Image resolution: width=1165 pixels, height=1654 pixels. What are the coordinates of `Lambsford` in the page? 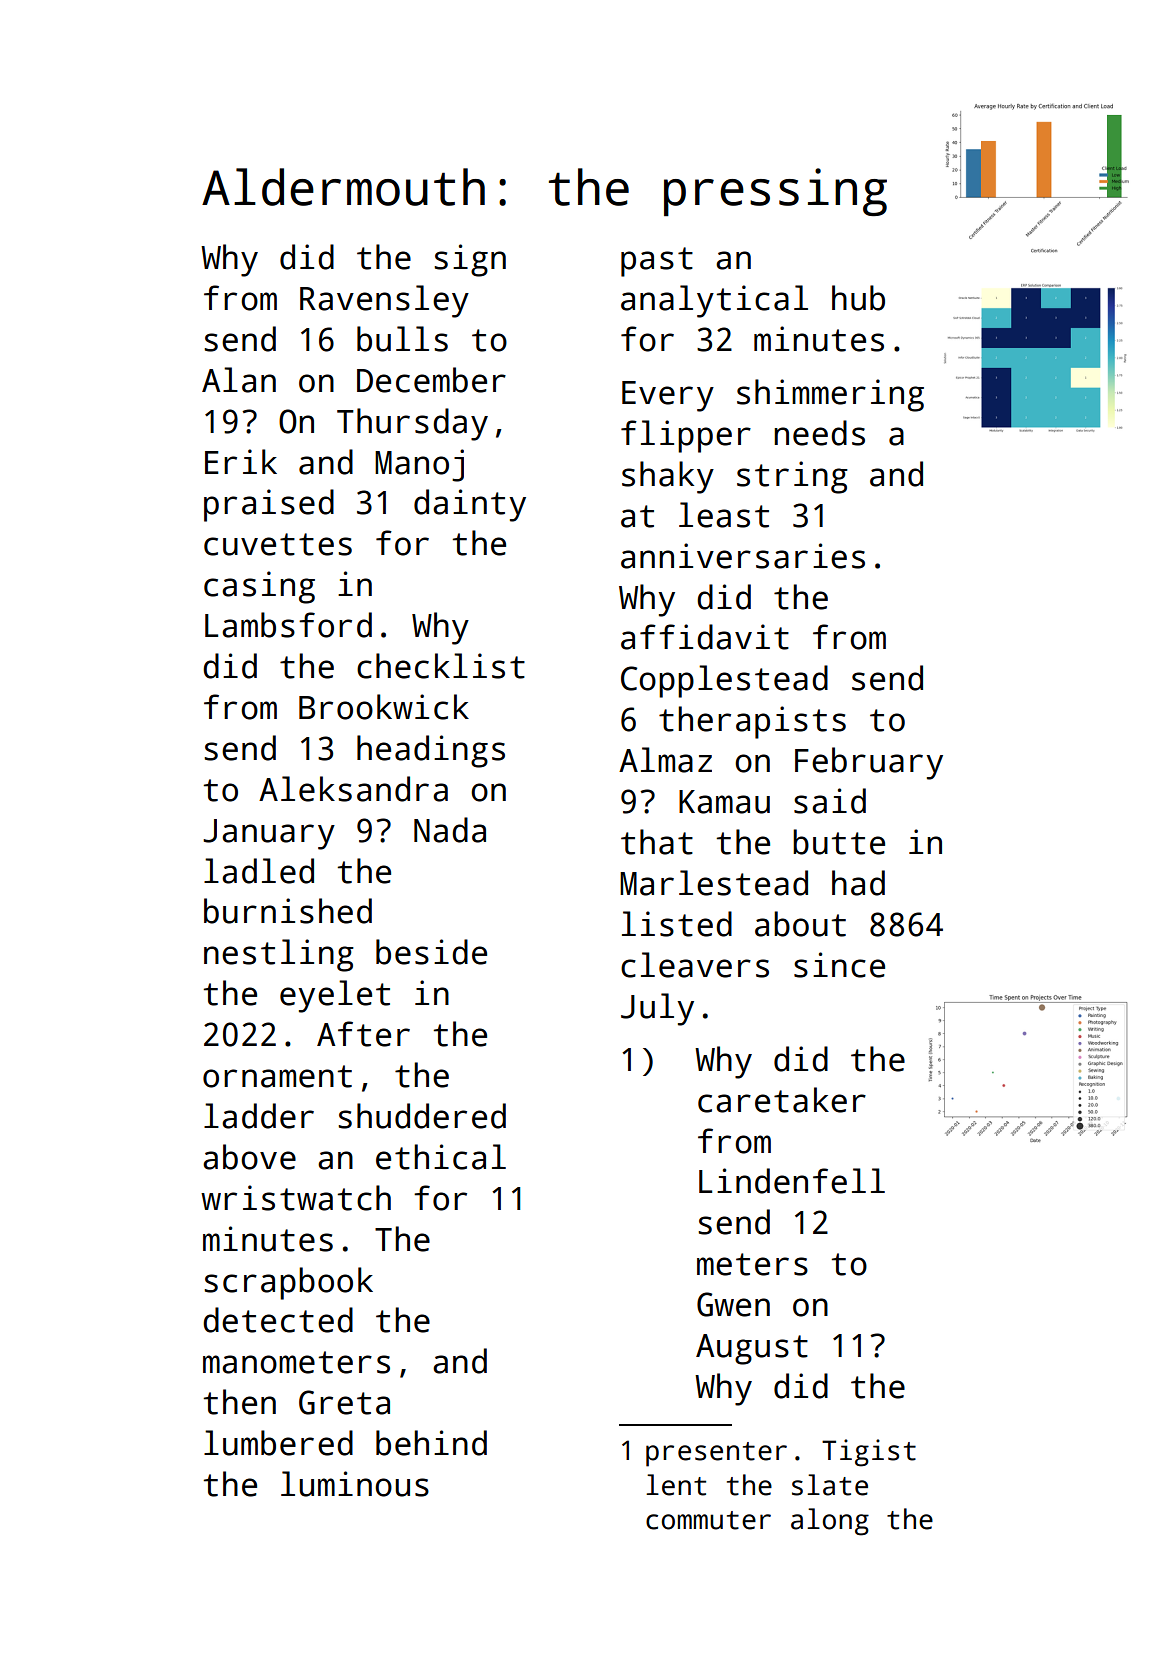 It's located at (288, 625).
